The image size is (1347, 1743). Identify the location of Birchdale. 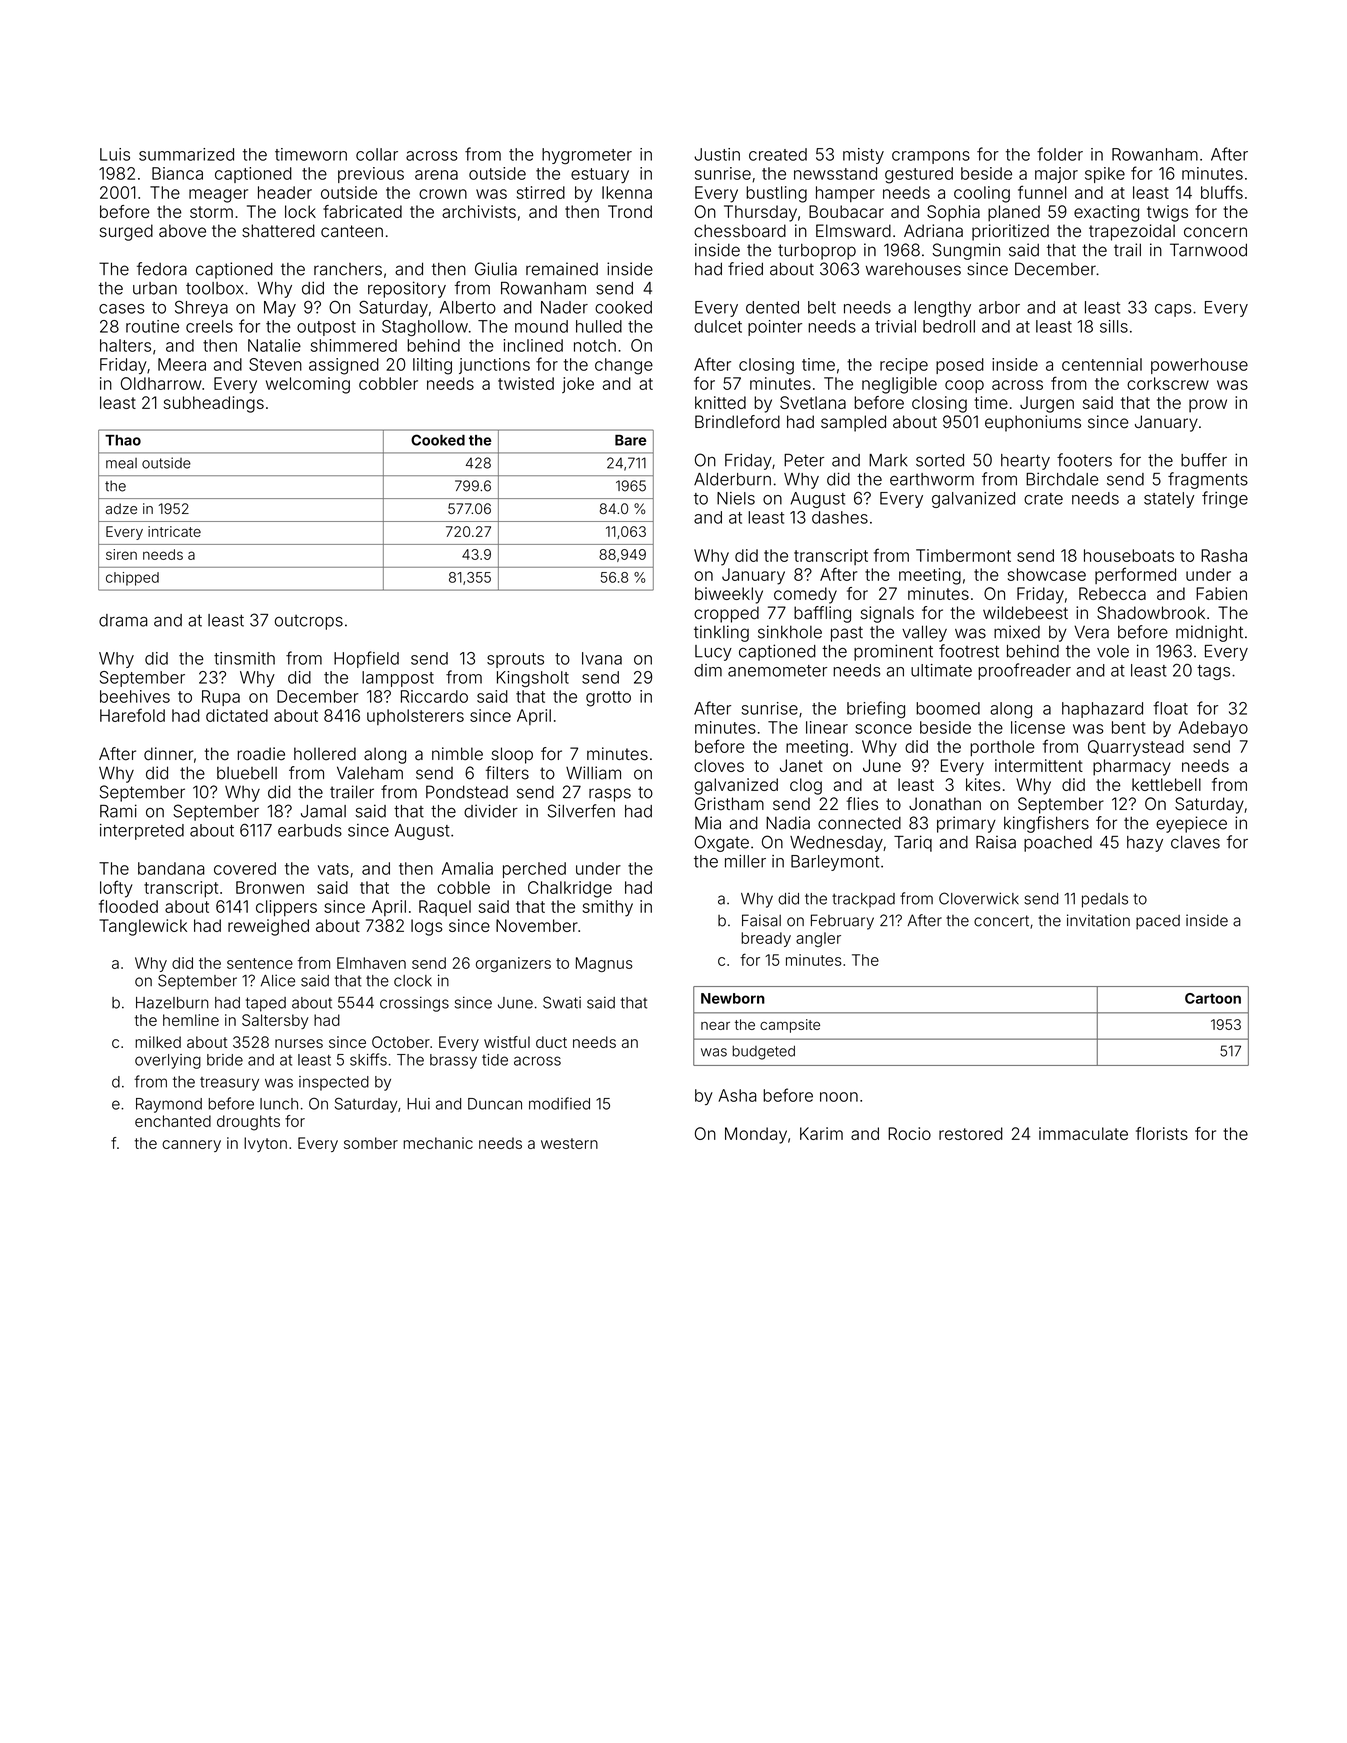
(1062, 479).
